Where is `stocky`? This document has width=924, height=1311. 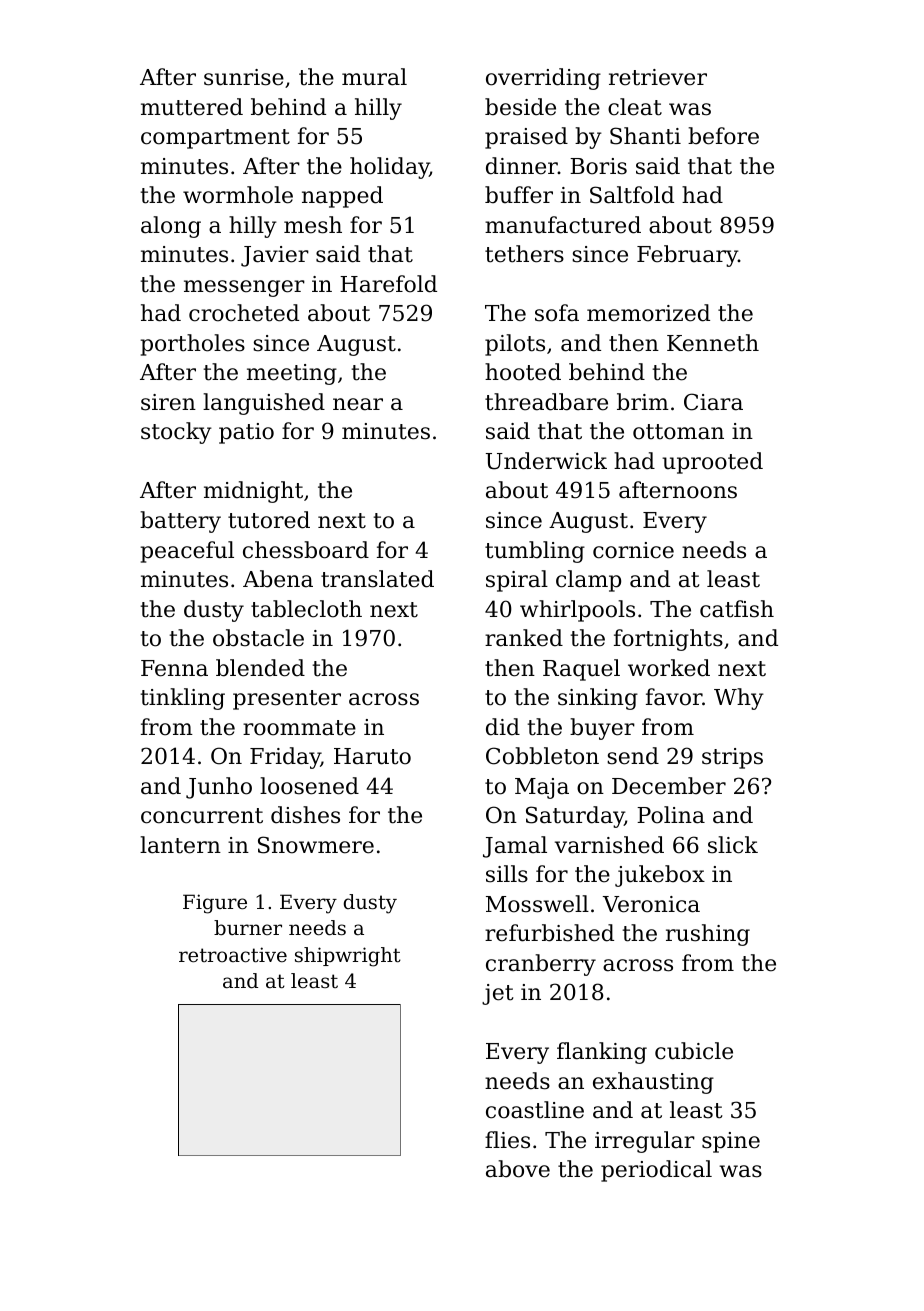
stocky is located at coordinates (176, 433).
